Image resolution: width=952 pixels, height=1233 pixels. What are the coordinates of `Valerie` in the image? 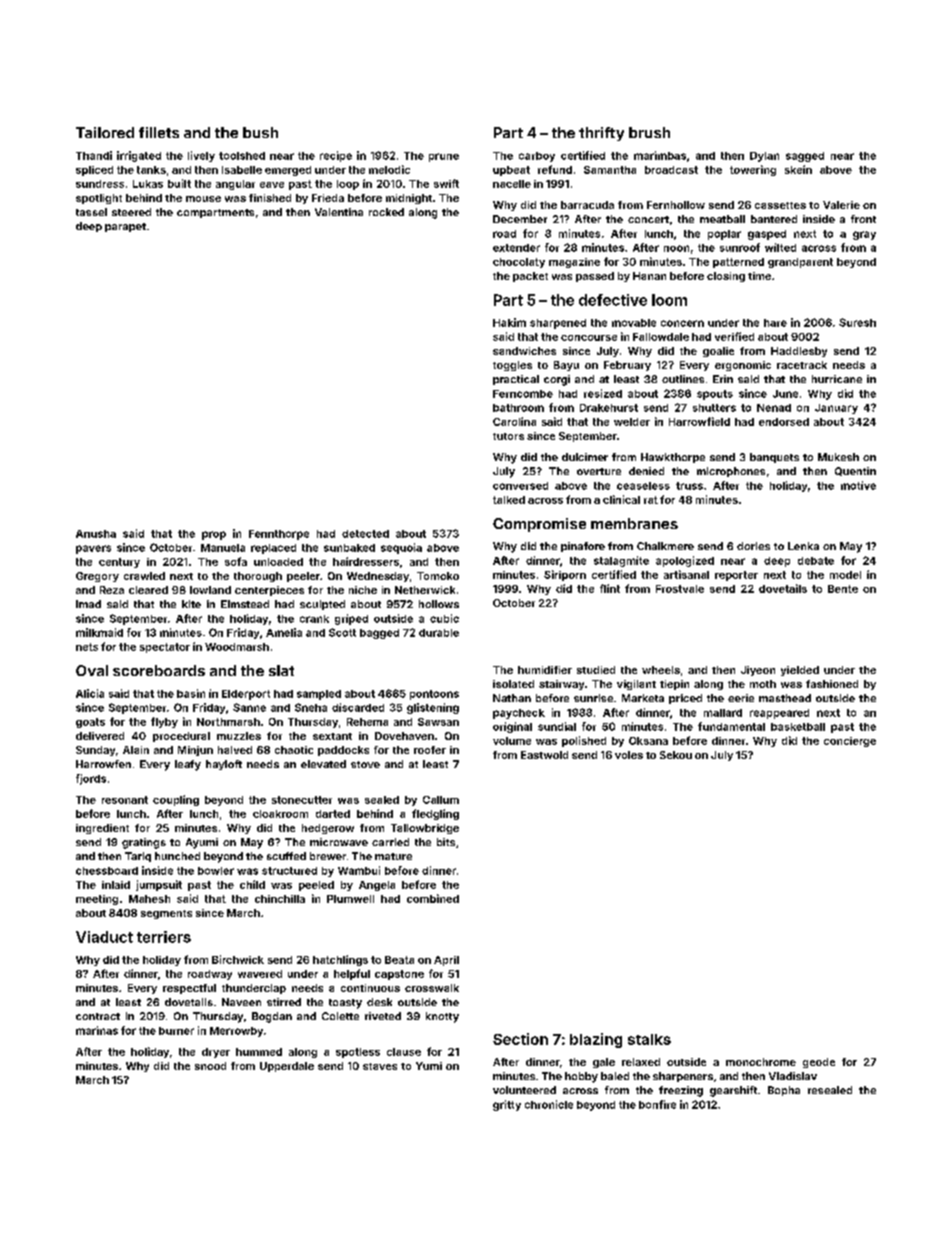 It's located at (841, 205).
